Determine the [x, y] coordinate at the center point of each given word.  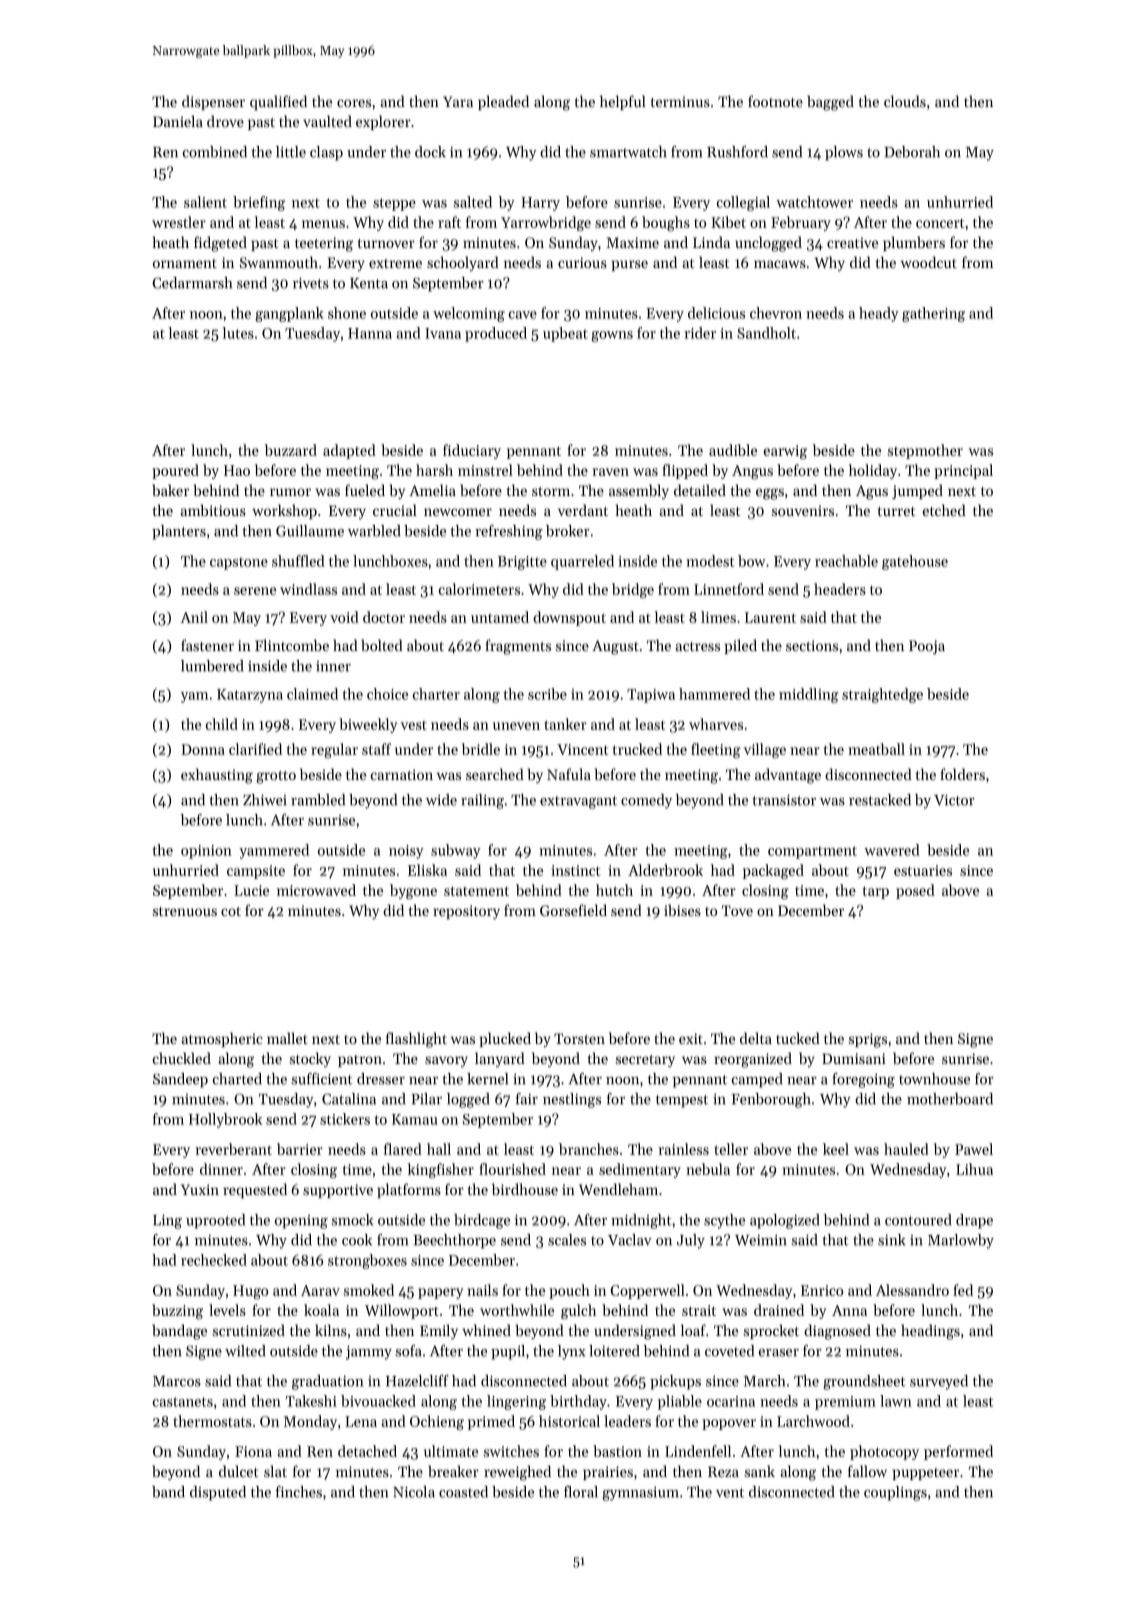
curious [582, 262]
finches [299, 1492]
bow [752, 561]
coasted [463, 1492]
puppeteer [925, 1474]
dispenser [213, 102]
